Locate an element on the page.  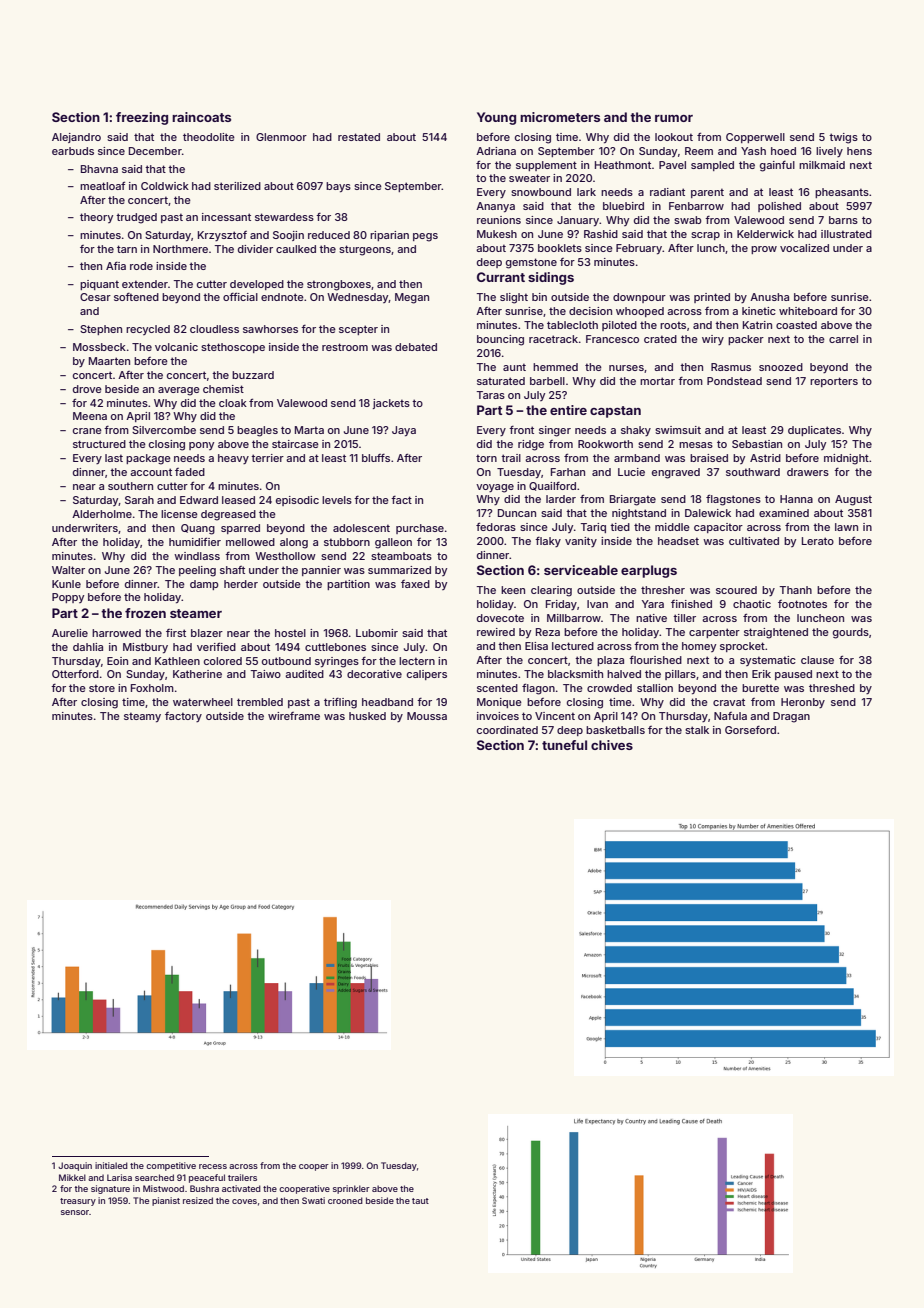
earbuds is located at coordinates (73, 151).
